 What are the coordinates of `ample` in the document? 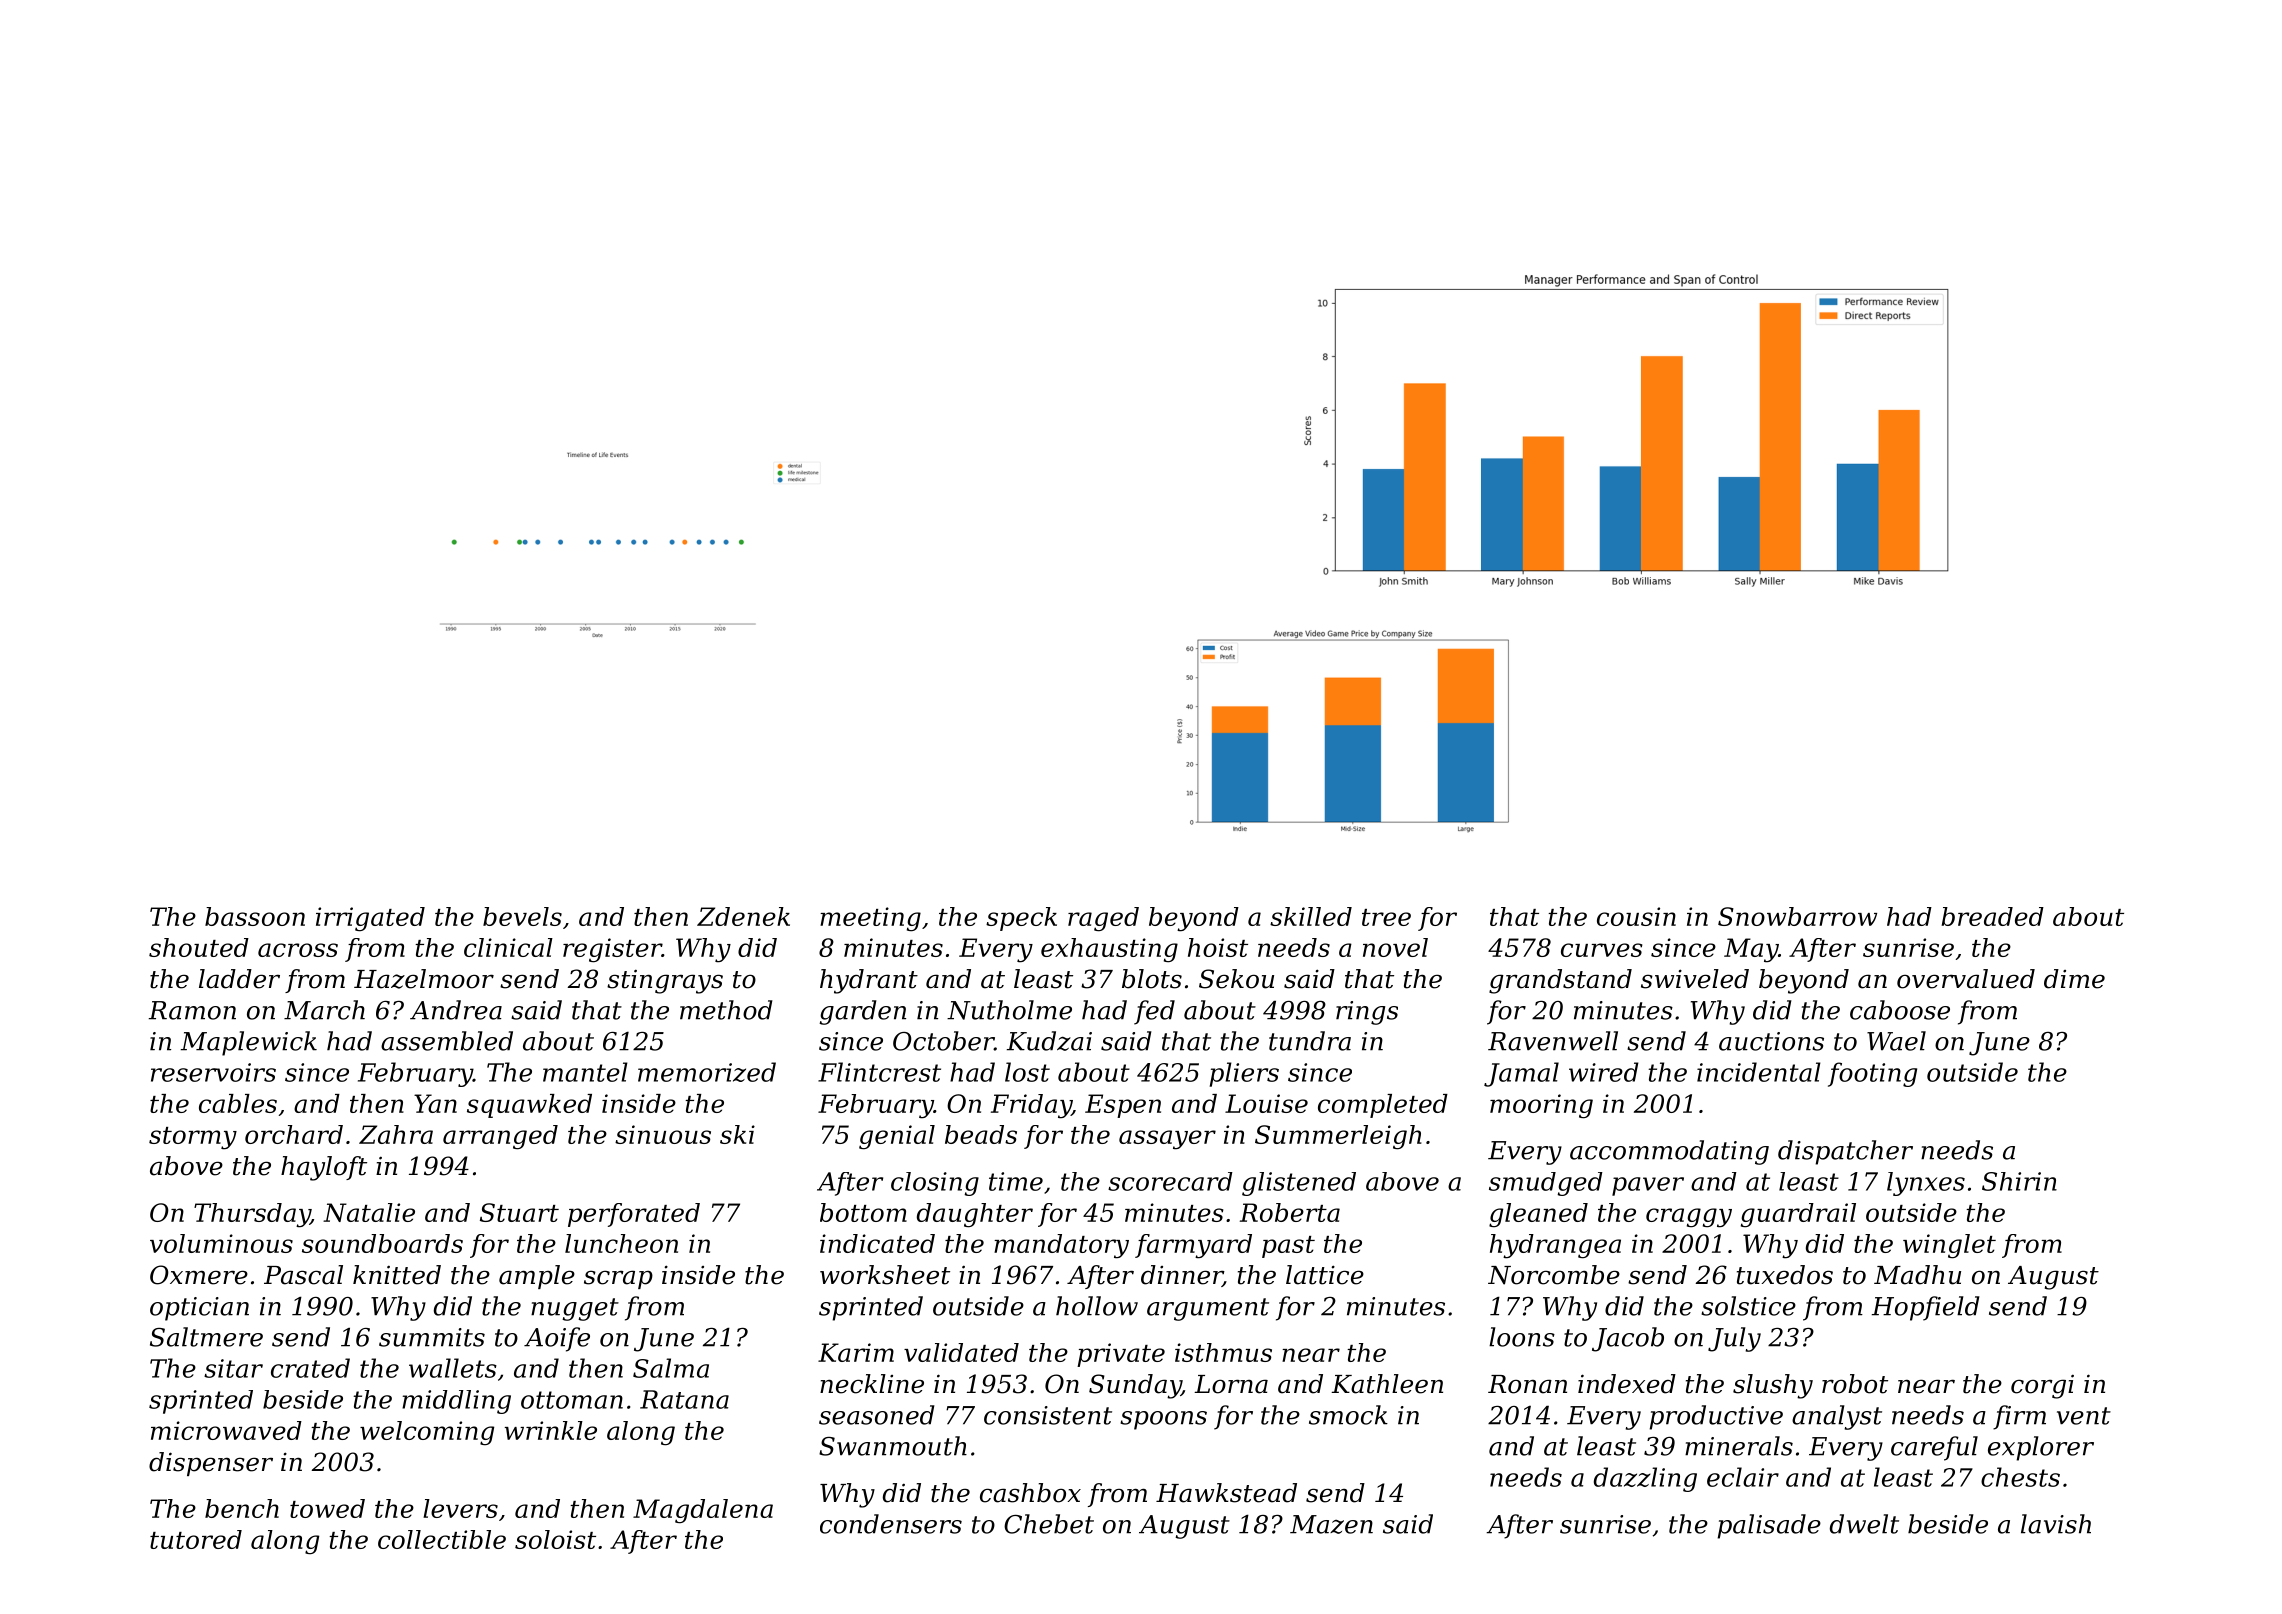 It's located at (537, 1277).
